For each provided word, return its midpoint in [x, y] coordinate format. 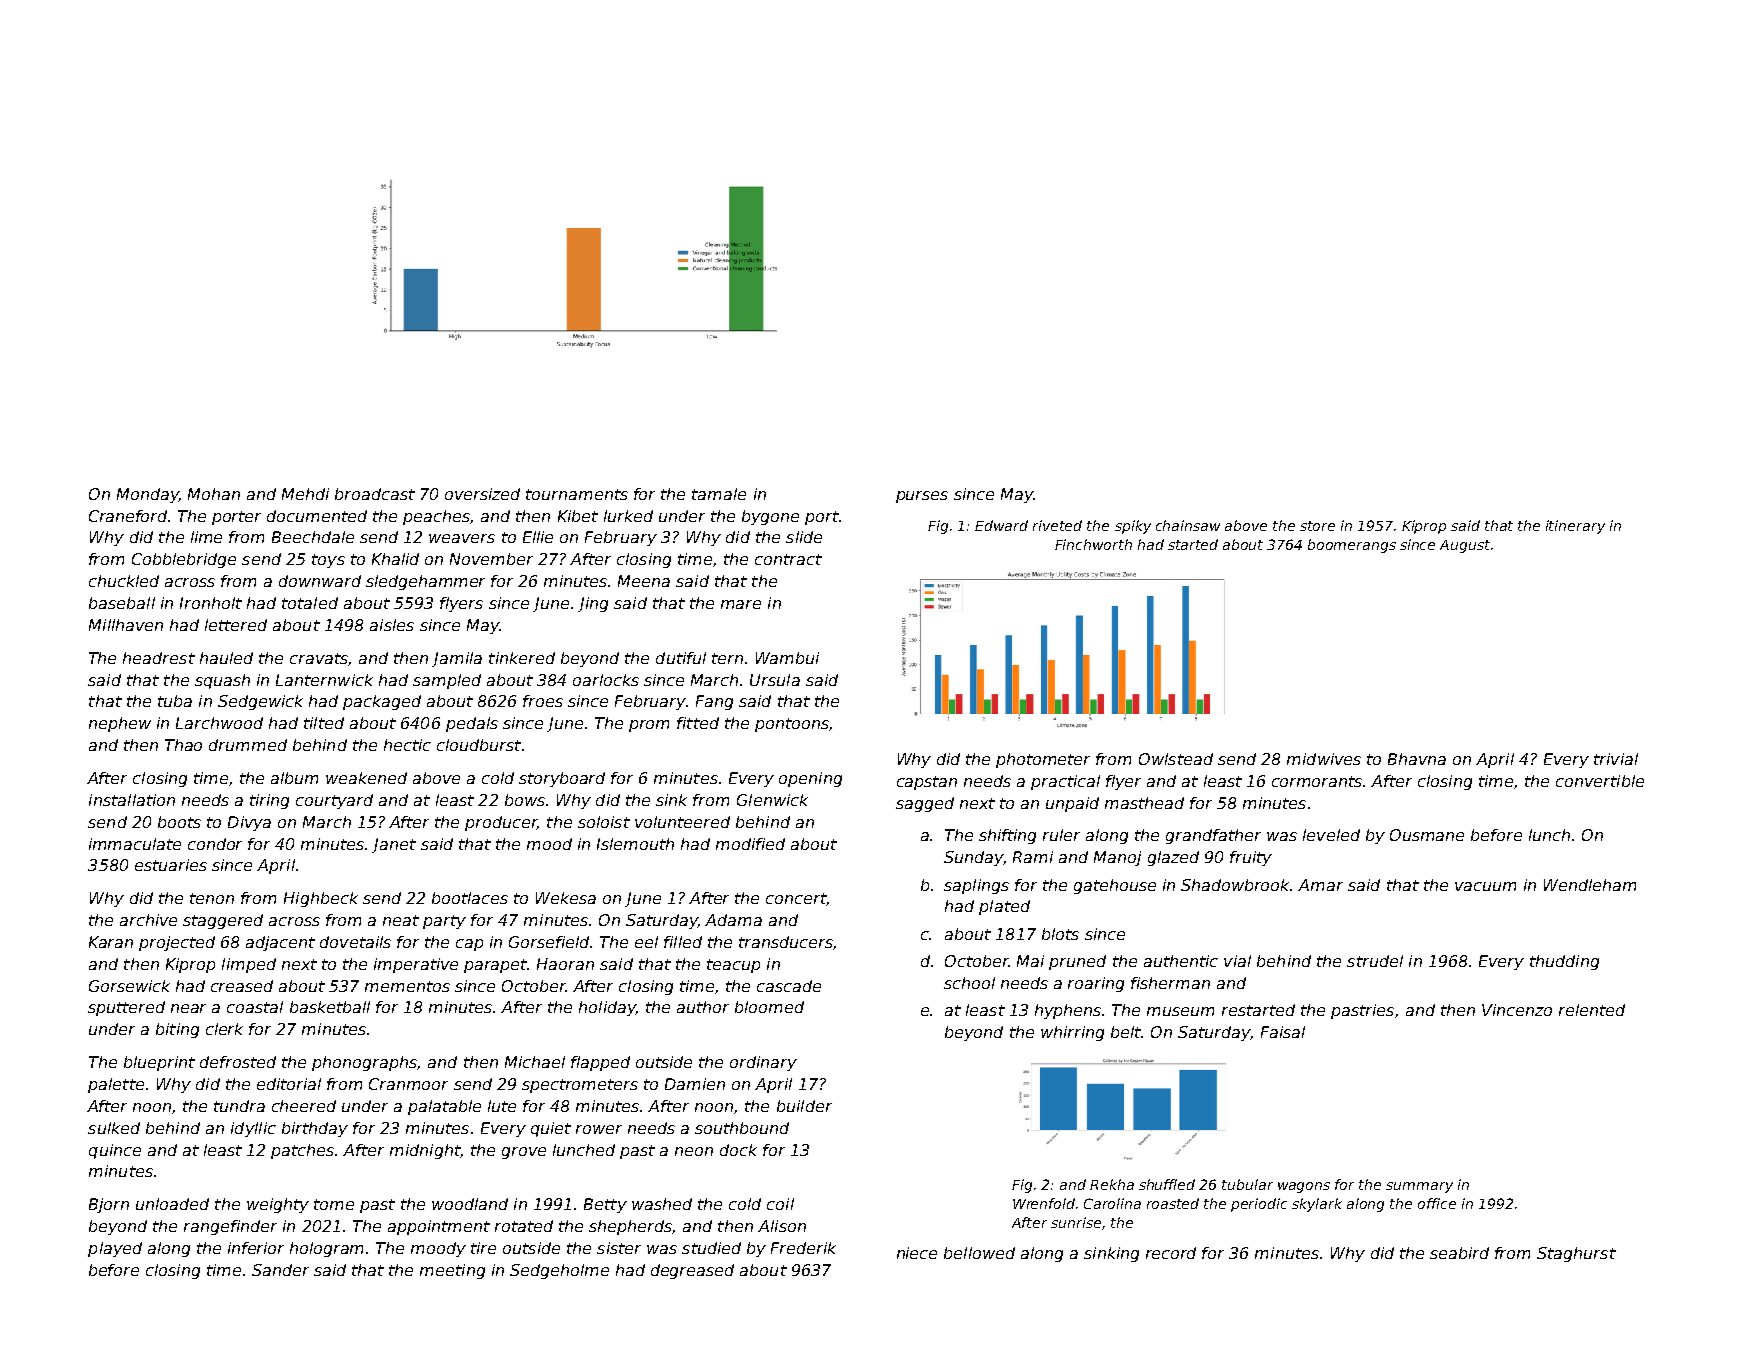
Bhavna [1417, 759]
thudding [1564, 962]
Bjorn [109, 1205]
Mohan [214, 494]
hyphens [1069, 1011]
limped [249, 965]
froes [543, 701]
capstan [927, 783]
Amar [1320, 885]
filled [683, 942]
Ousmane [1427, 835]
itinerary [1575, 527]
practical [1065, 782]
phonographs [364, 1063]
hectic [407, 745]
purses [922, 497]
